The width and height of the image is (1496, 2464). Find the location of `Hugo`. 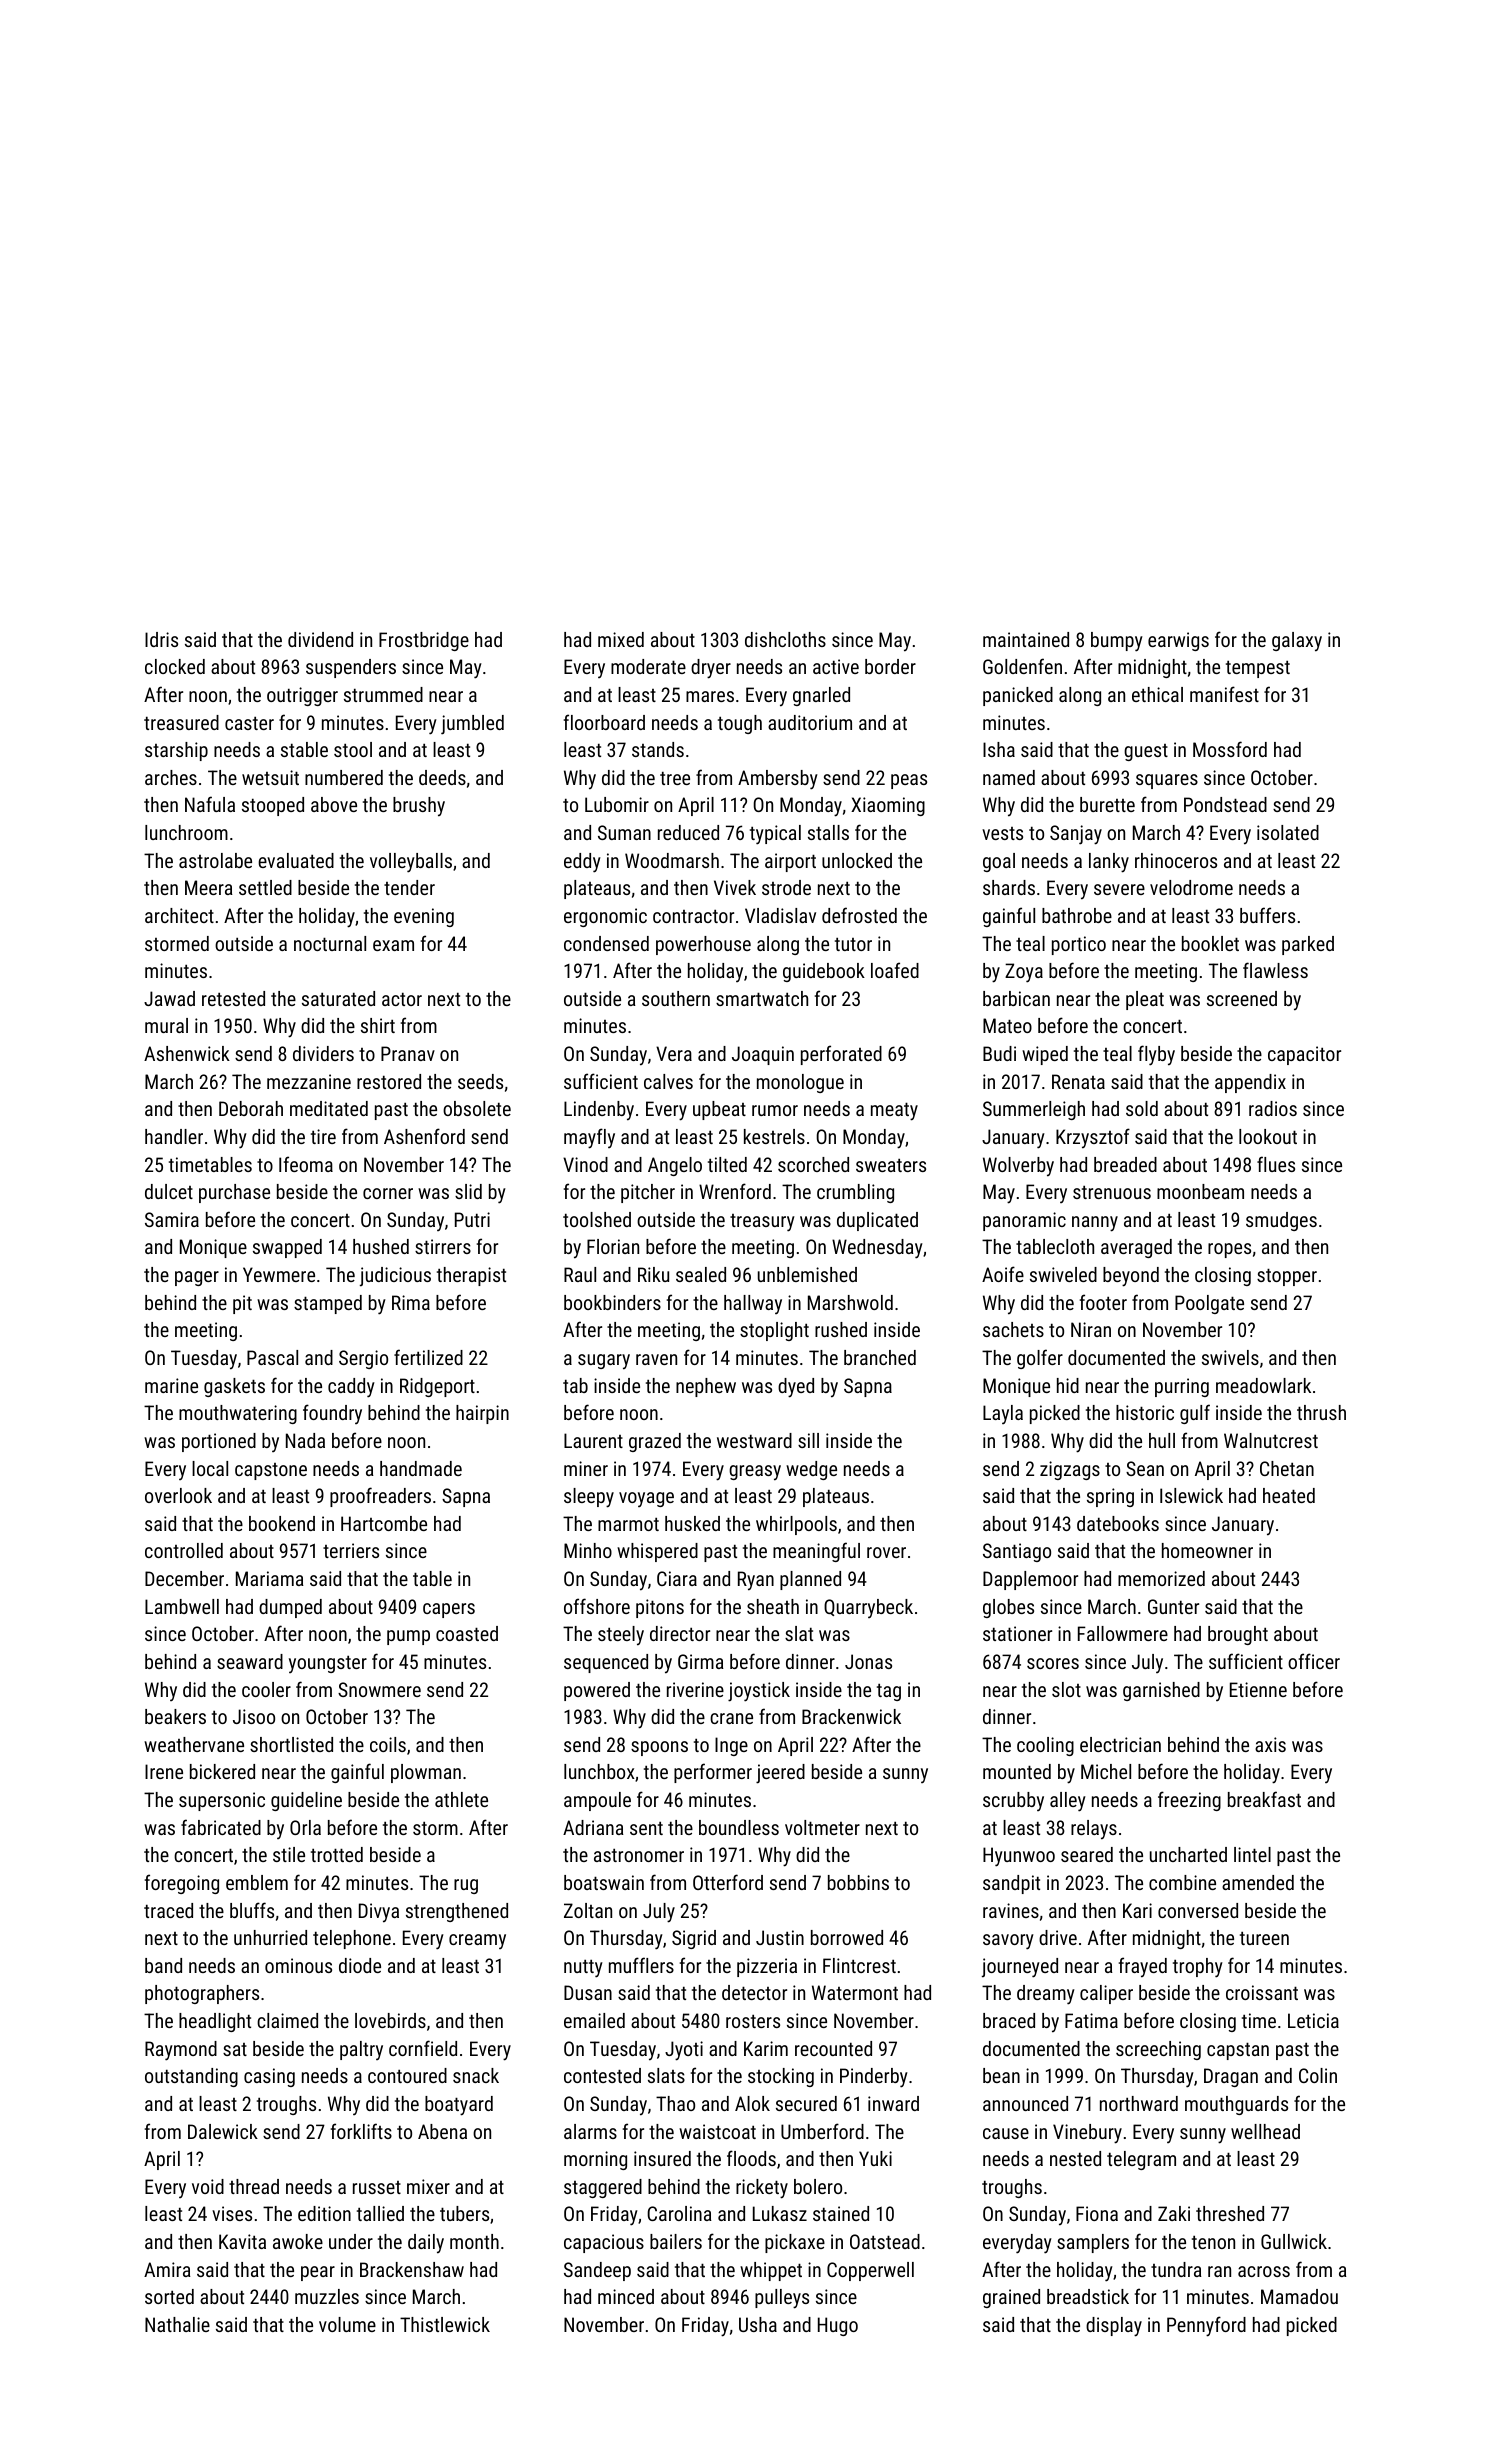

Hugo is located at coordinates (838, 2326).
